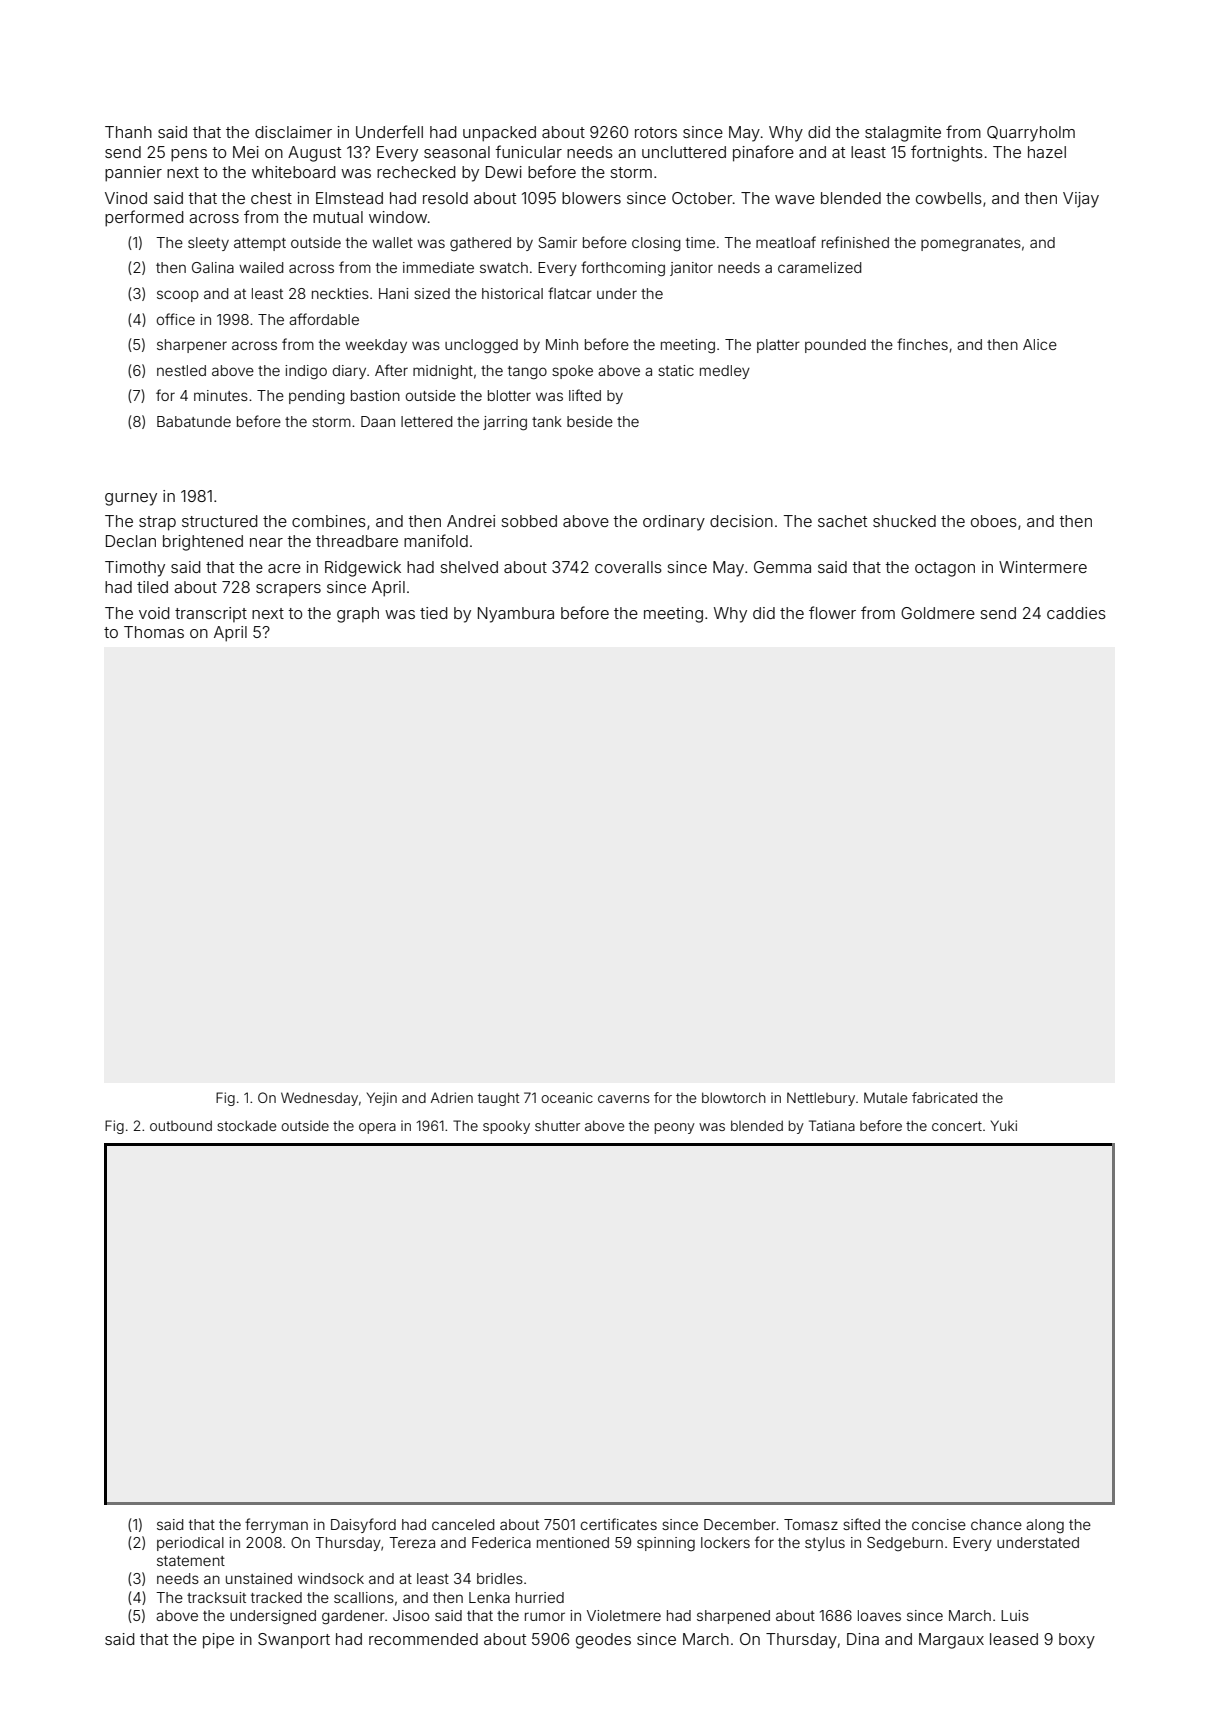 This screenshot has width=1219, height=1724. What do you see at coordinates (1040, 344) in the screenshot?
I see `Alice` at bounding box center [1040, 344].
